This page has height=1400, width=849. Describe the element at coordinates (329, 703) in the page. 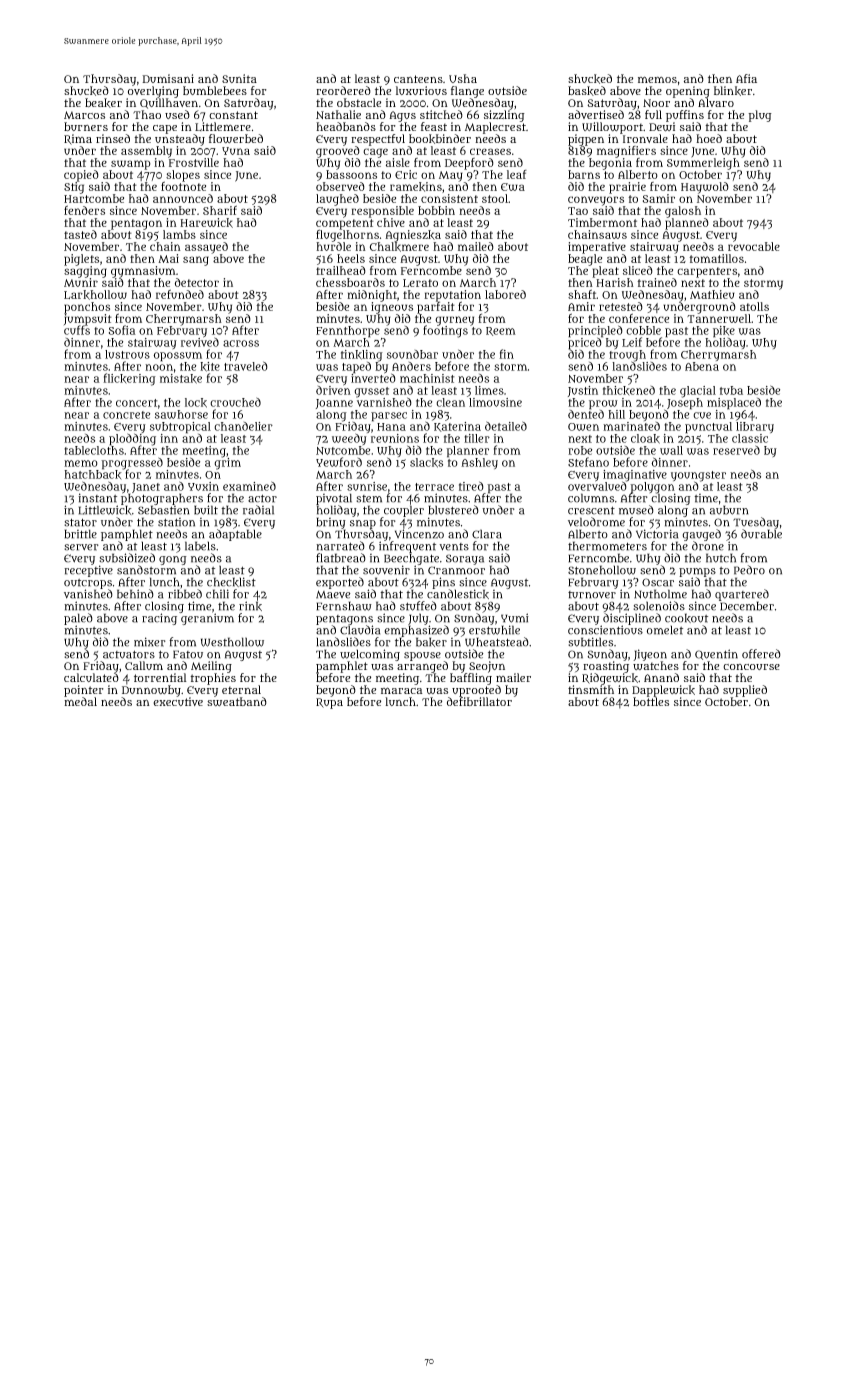

I see `Rupa` at that location.
